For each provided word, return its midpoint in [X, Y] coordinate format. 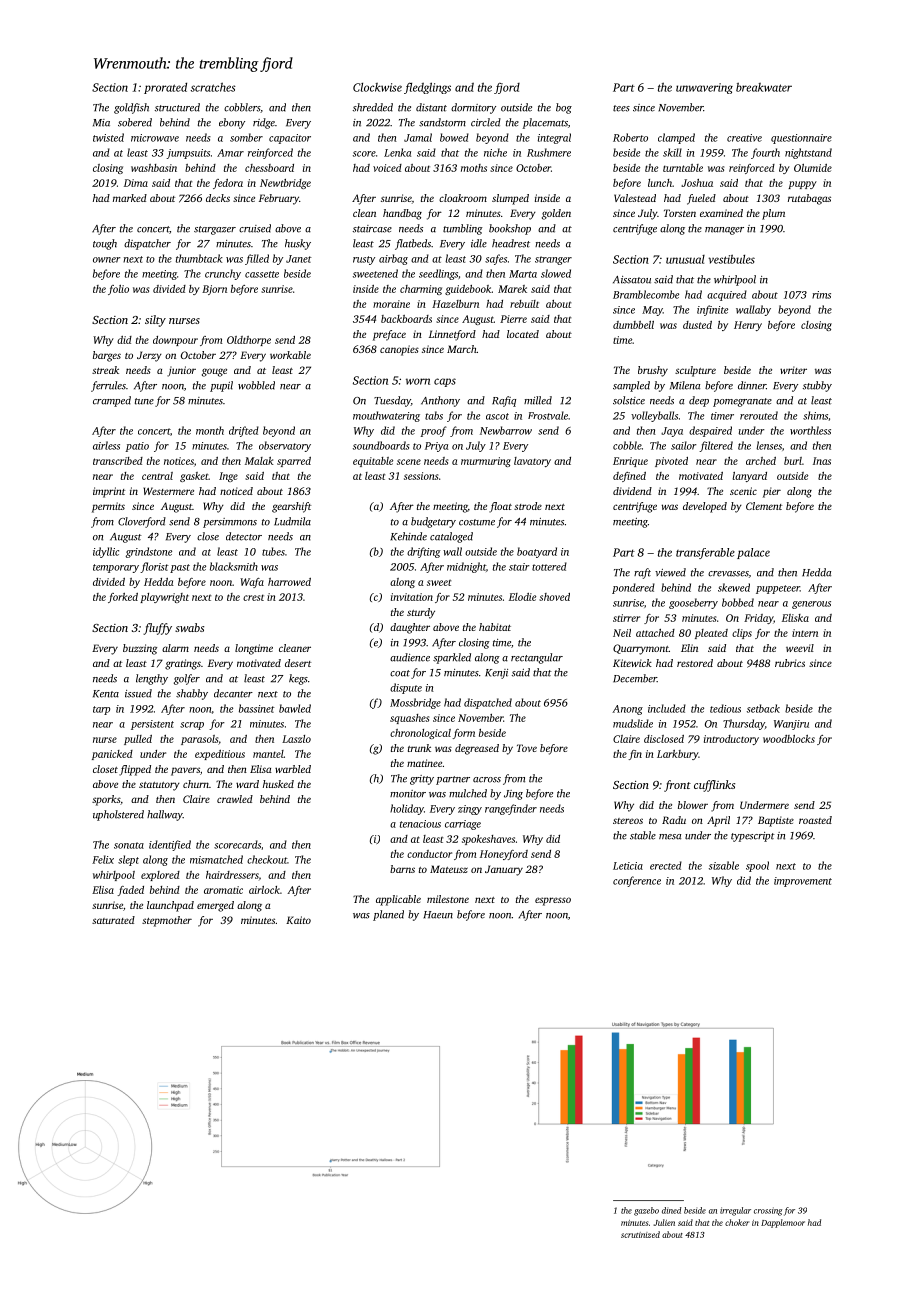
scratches [213, 87]
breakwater [764, 87]
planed [388, 915]
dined [671, 1210]
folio [118, 290]
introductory [731, 740]
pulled [138, 740]
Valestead [635, 198]
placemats [545, 123]
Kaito [298, 920]
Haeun [438, 915]
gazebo [646, 1211]
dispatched [488, 703]
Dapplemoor [783, 1223]
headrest [511, 243]
